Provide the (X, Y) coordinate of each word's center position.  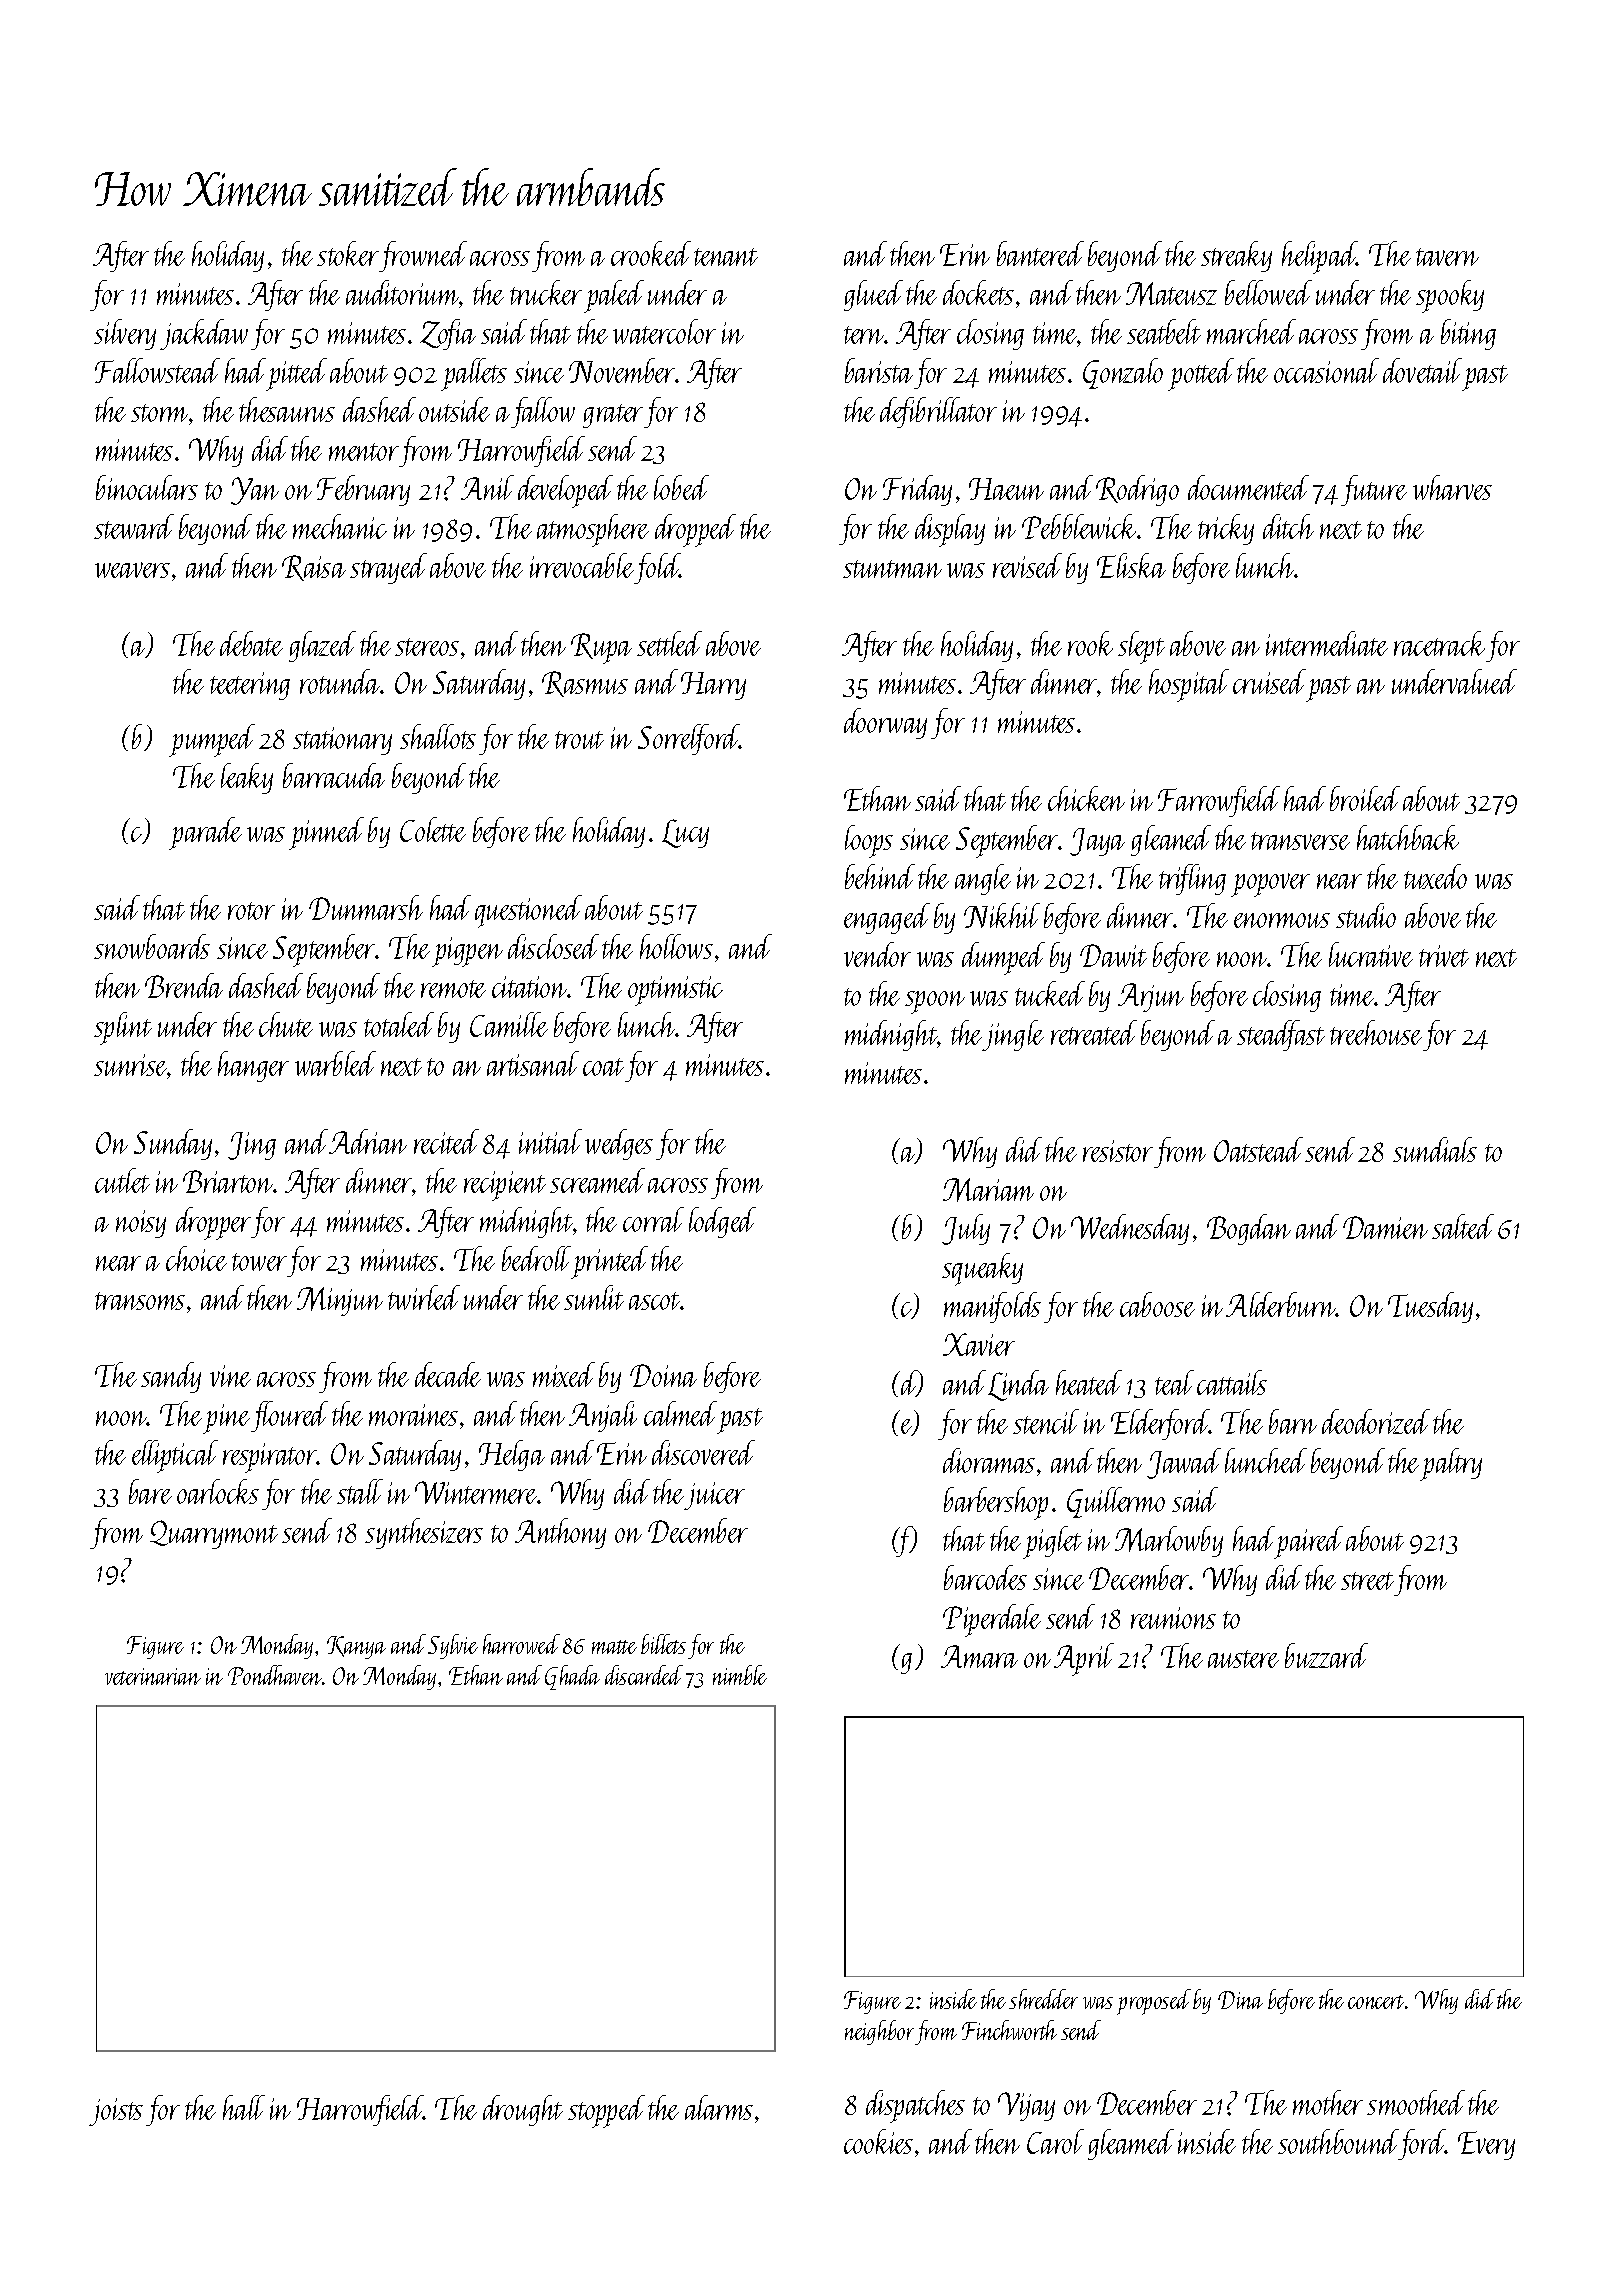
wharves (1452, 487)
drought (523, 2110)
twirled (424, 1297)
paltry (1451, 1464)
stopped (606, 2111)
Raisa (314, 568)
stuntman (892, 569)
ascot (654, 1301)
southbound (1338, 2141)
